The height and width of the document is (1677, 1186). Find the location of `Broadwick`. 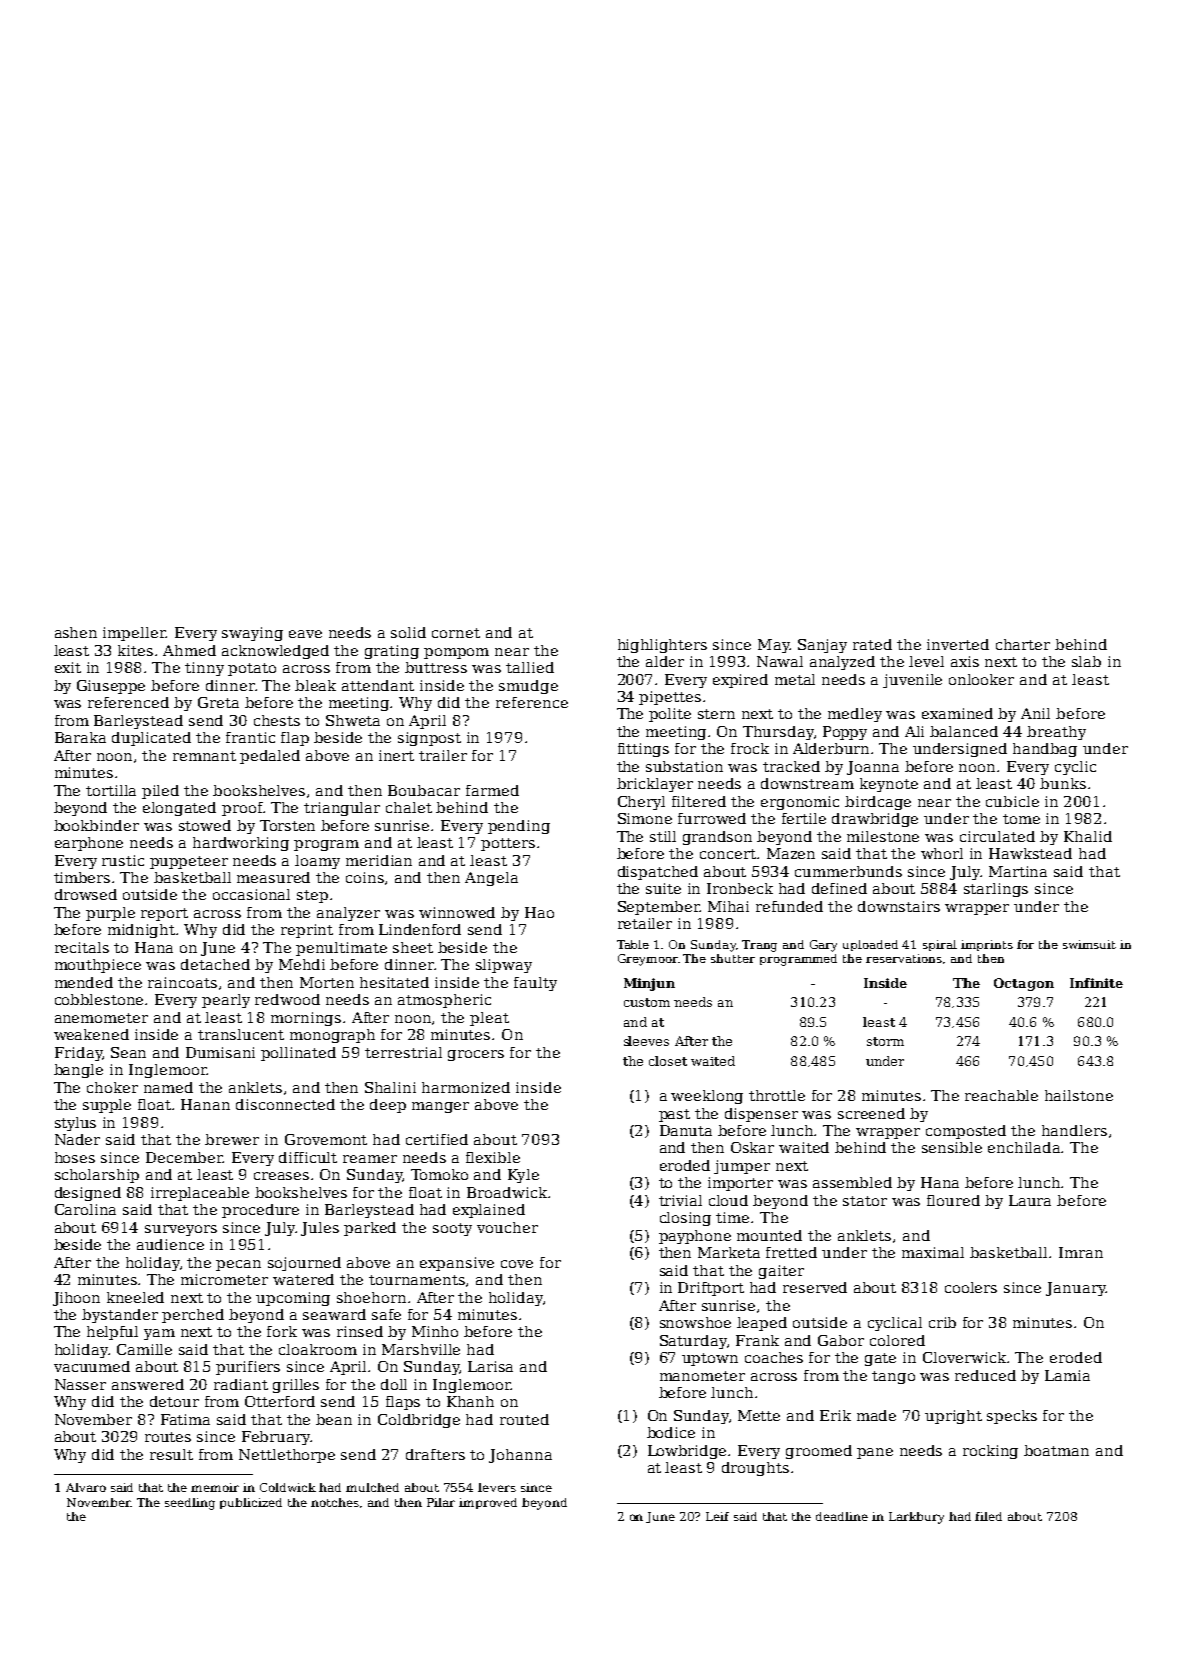

Broadwick is located at coordinates (507, 1192).
